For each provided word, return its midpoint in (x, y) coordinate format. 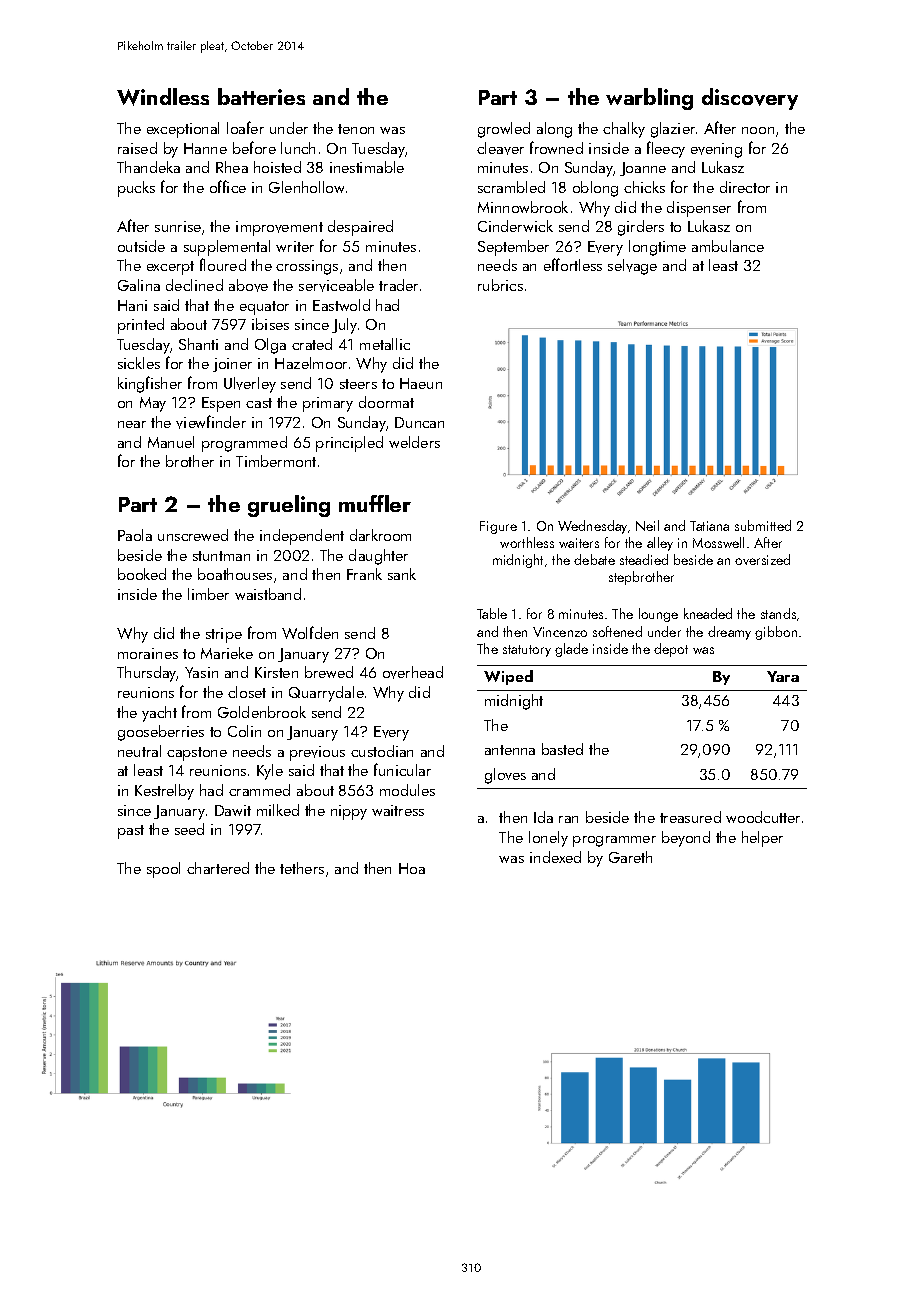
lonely (548, 839)
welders (414, 442)
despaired (360, 228)
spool (163, 870)
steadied (644, 559)
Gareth (630, 857)
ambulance (728, 246)
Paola (135, 535)
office (228, 186)
